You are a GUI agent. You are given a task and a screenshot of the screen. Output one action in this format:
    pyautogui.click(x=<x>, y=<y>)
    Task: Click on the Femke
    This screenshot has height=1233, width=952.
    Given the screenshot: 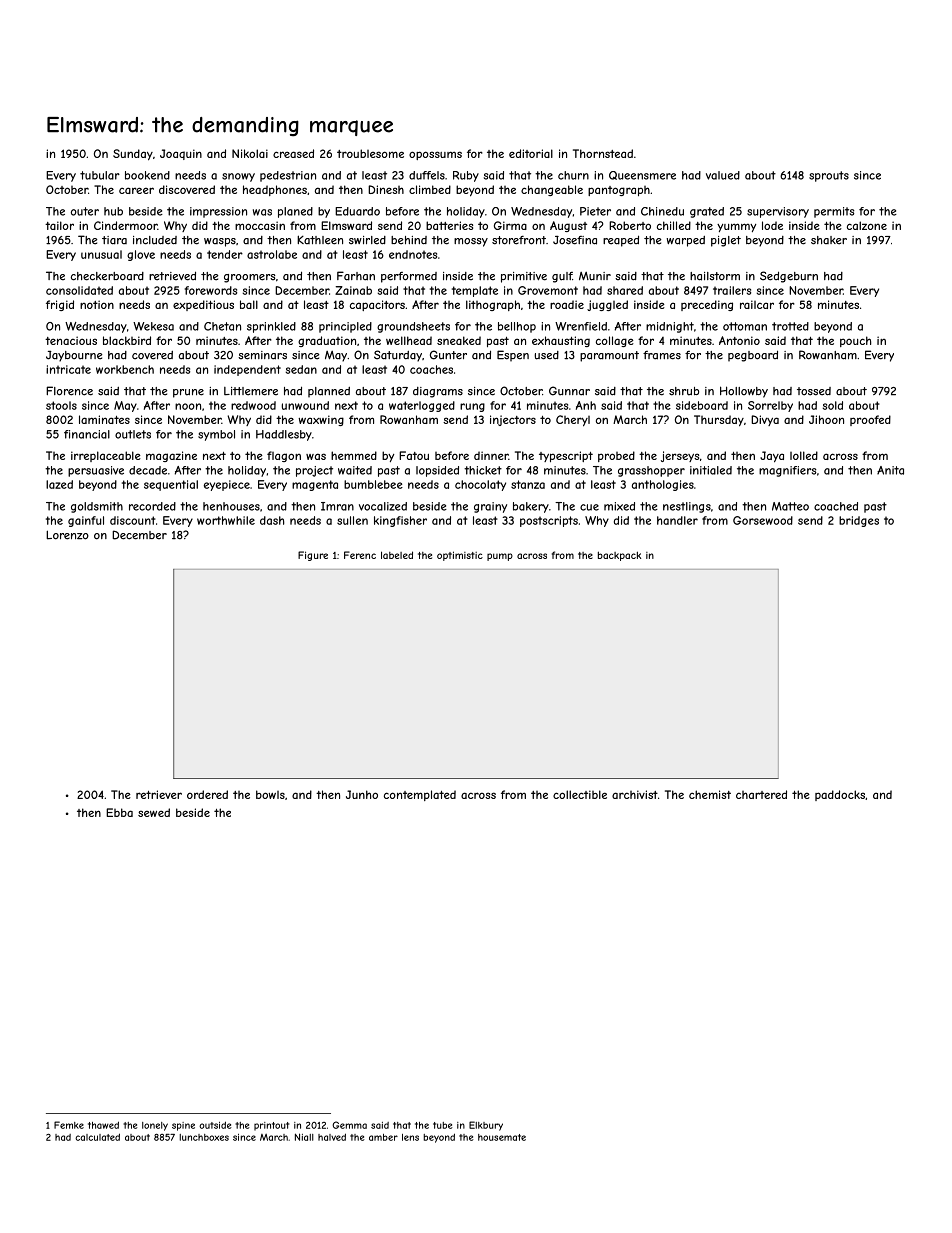 What is the action you would take?
    pyautogui.click(x=69, y=1125)
